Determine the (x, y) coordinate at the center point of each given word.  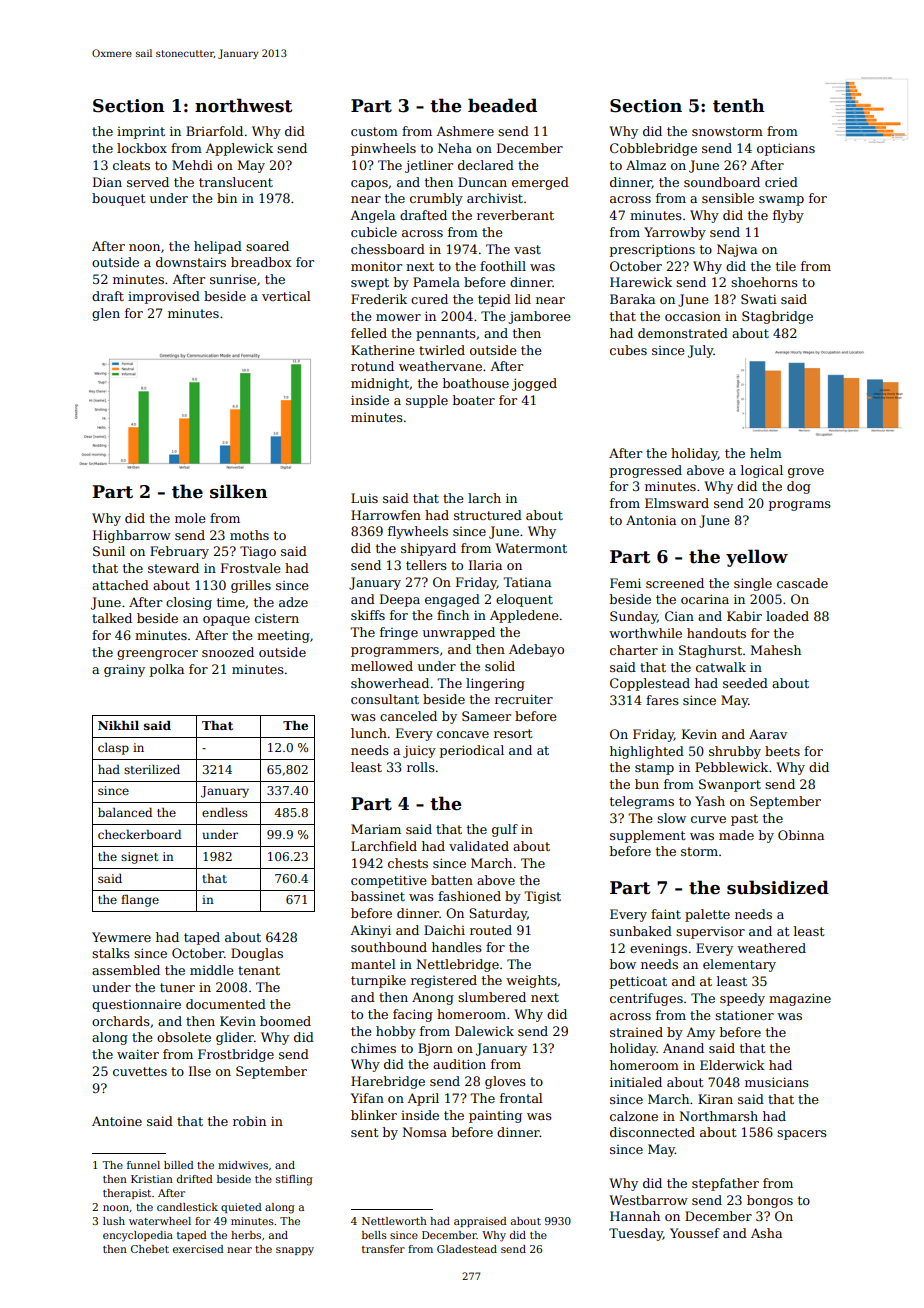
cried (781, 182)
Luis (364, 498)
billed (179, 1165)
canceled (408, 716)
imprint (141, 132)
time (231, 602)
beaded (502, 105)
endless (225, 812)
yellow (757, 558)
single (753, 584)
